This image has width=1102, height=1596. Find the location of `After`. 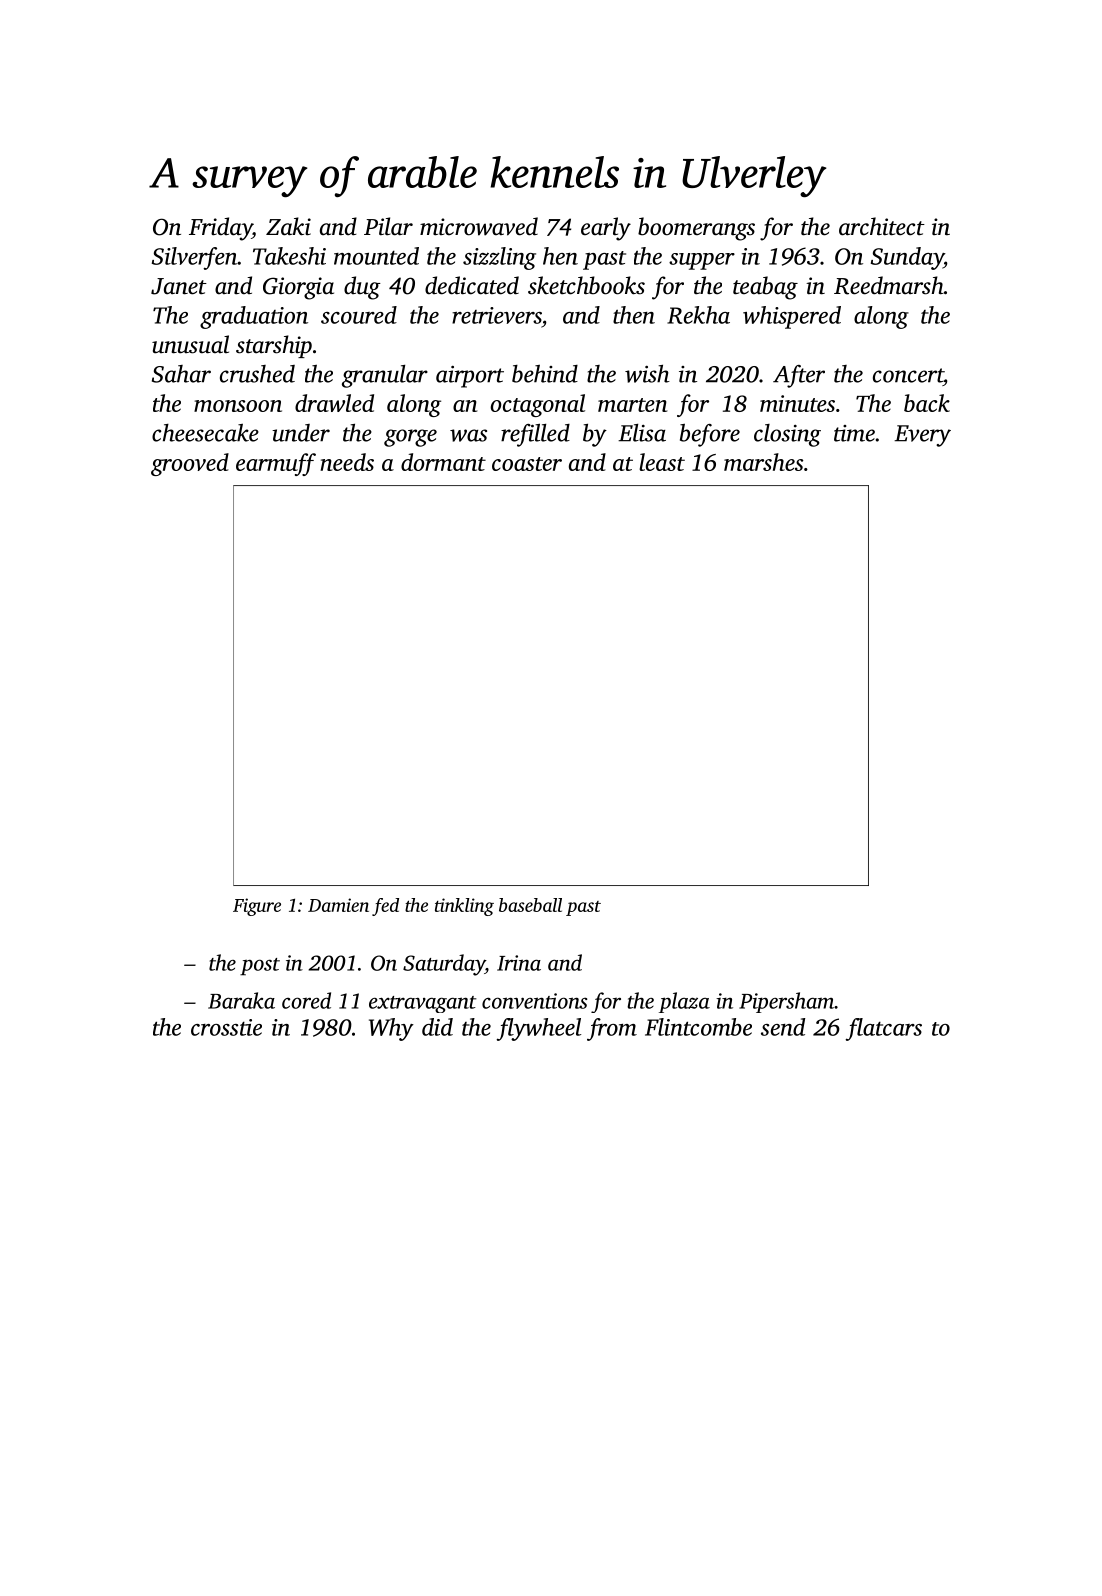

After is located at coordinates (799, 376).
